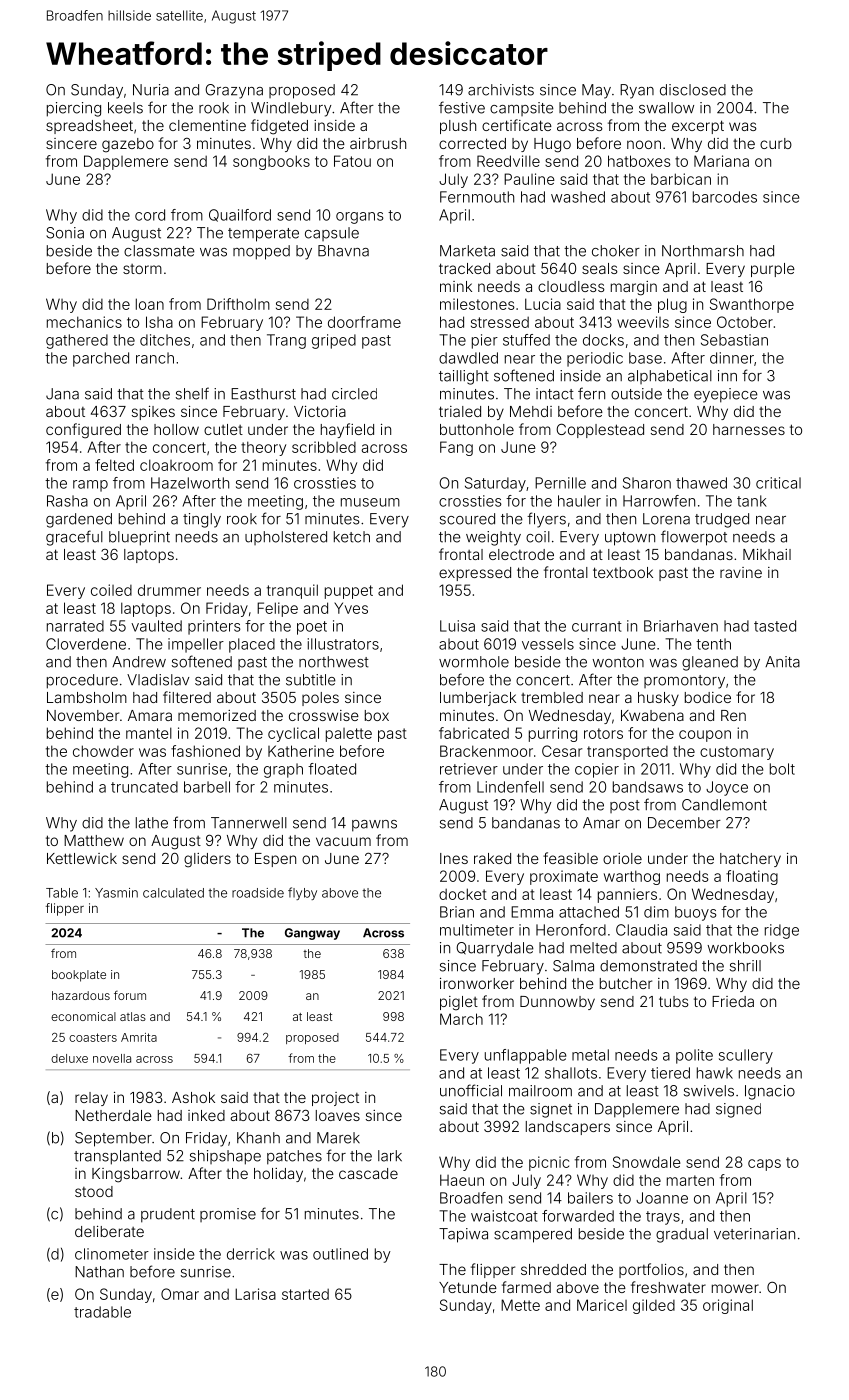 Image resolution: width=849 pixels, height=1400 pixels. I want to click on pawns, so click(374, 826).
